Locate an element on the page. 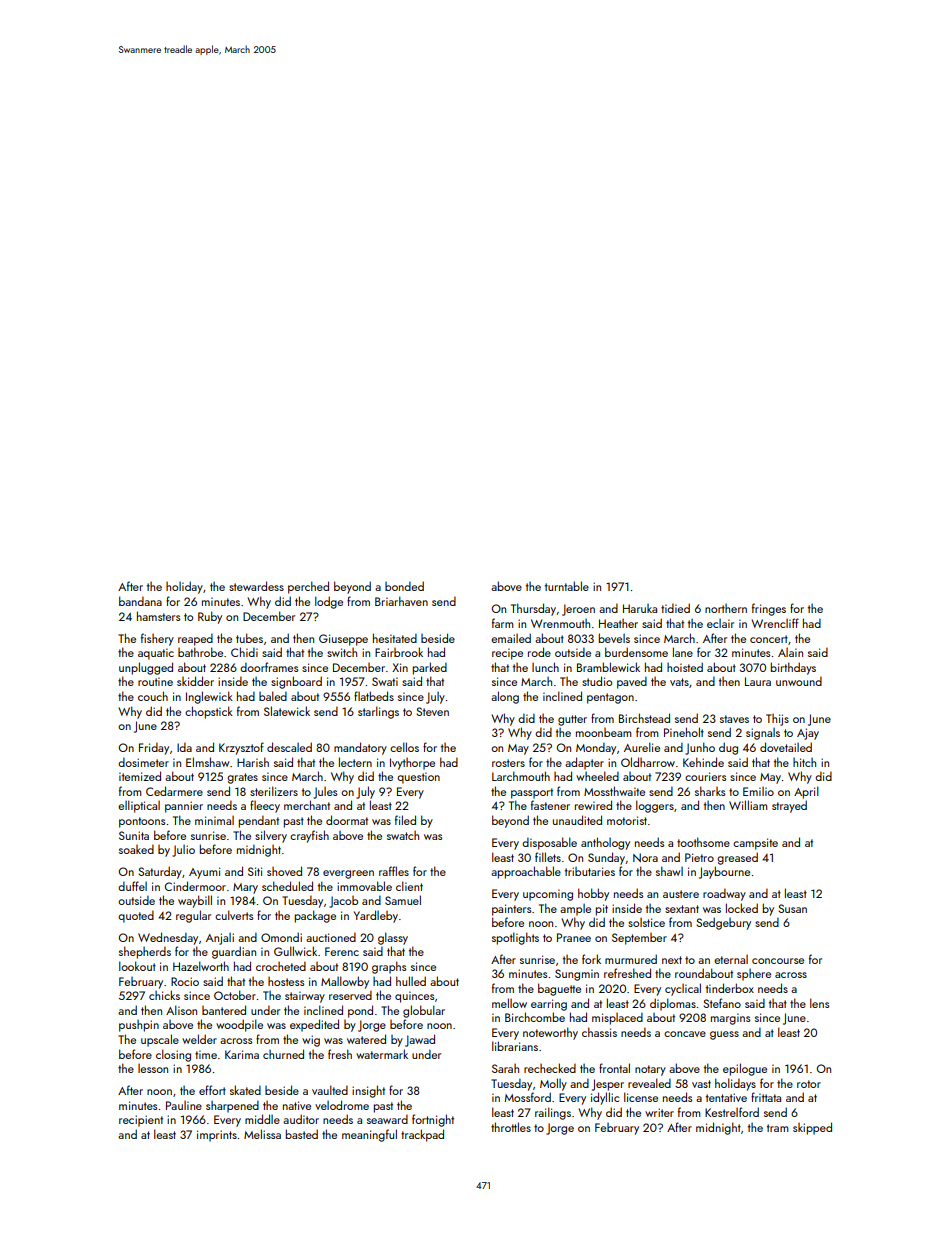  cellos is located at coordinates (404, 747).
